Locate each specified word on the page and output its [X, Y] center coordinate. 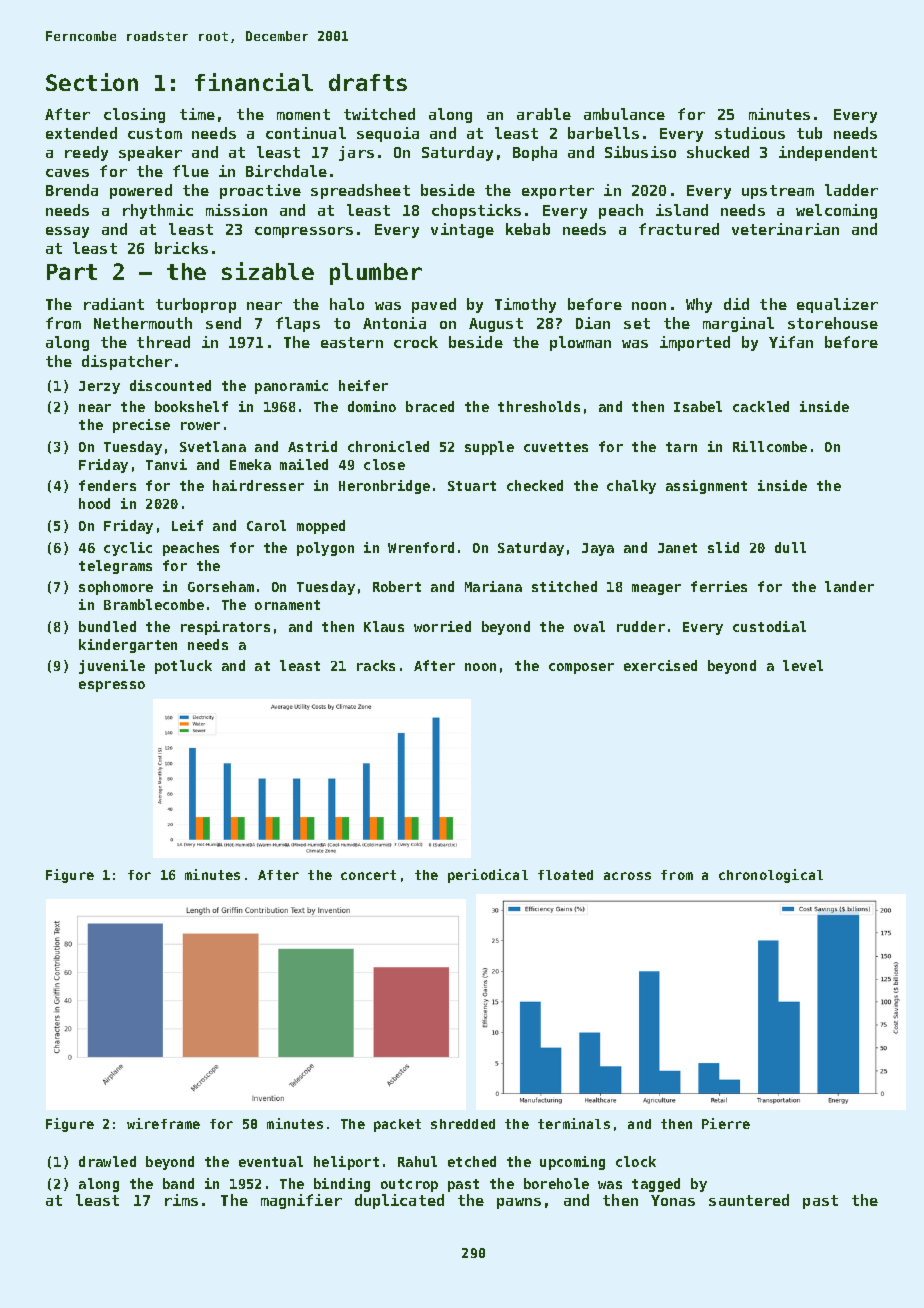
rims [181, 1200]
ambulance [624, 114]
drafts [368, 82]
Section [92, 82]
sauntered [749, 1200]
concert [368, 875]
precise [141, 426]
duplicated [399, 1201]
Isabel [698, 406]
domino [372, 406]
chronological [771, 876]
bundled [107, 626]
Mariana [493, 586]
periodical [488, 876]
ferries [719, 586]
